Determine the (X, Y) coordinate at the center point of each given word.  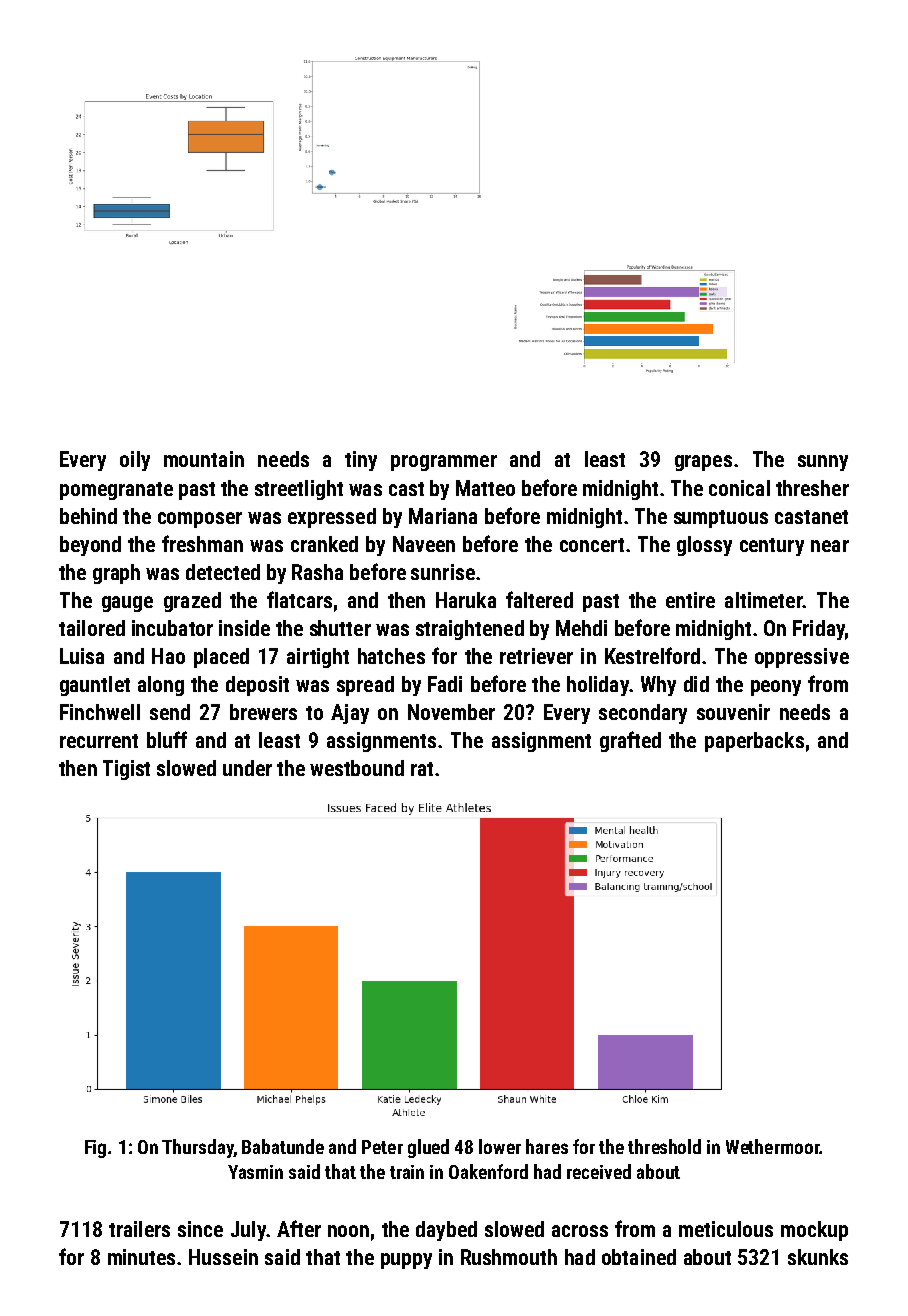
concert (592, 545)
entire (690, 600)
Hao (168, 656)
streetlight (299, 490)
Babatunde (283, 1146)
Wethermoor (773, 1146)
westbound (357, 768)
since (200, 1229)
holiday (598, 686)
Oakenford (488, 1171)
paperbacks (754, 742)
